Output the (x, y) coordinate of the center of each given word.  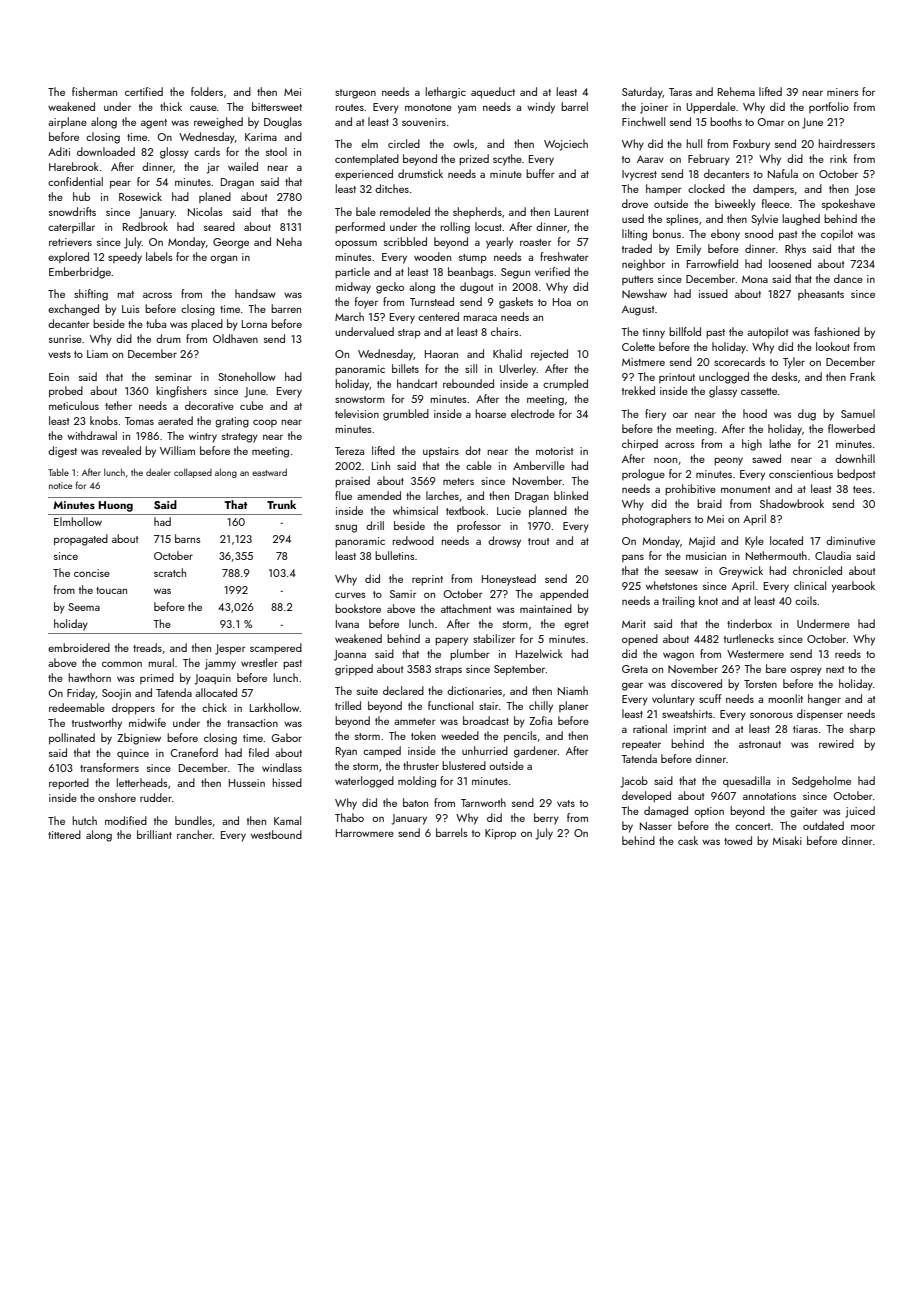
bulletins (395, 555)
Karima (261, 137)
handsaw (255, 293)
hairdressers (847, 143)
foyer (366, 303)
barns (188, 538)
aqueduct (493, 93)
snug (346, 529)
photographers (656, 520)
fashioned (837, 331)
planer (574, 706)
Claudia (833, 555)
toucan (111, 590)
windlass (282, 767)
